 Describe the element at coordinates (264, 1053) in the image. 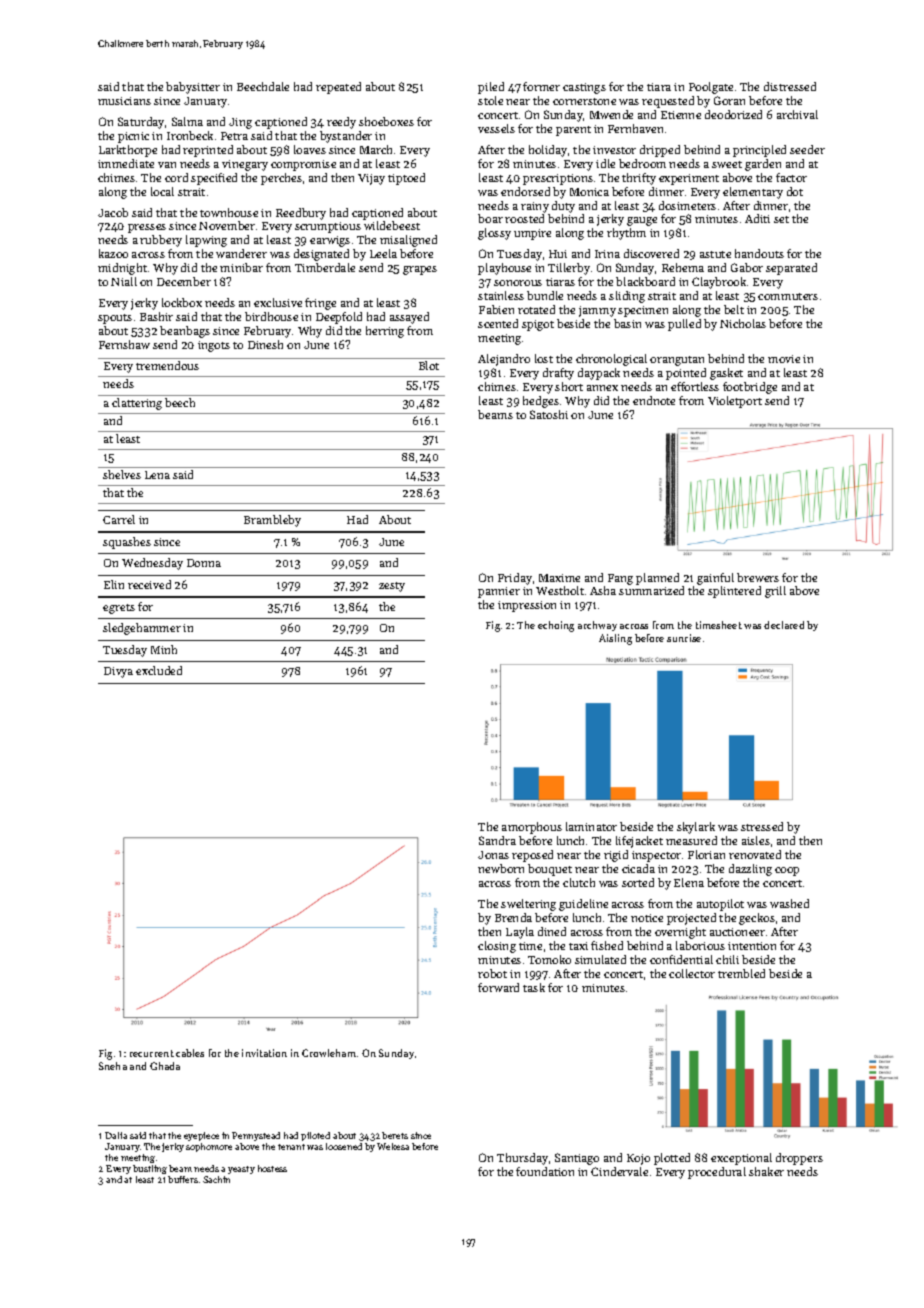

I see `invitation` at that location.
